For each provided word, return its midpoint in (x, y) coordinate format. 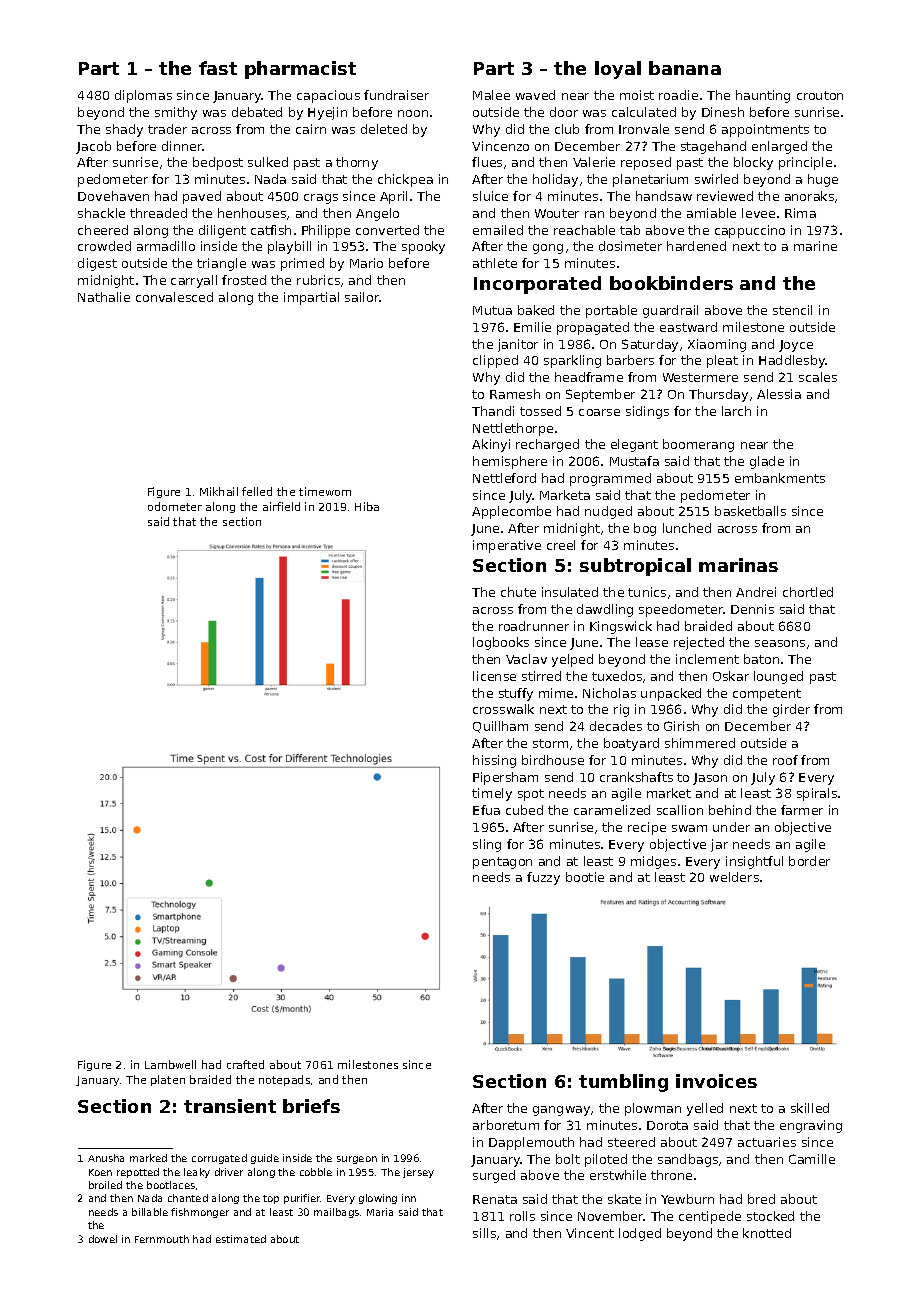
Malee (491, 95)
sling (487, 845)
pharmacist (300, 70)
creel (561, 545)
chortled (808, 592)
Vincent (590, 1233)
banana (685, 68)
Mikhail (219, 491)
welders (734, 877)
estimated (241, 1239)
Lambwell (170, 1064)
